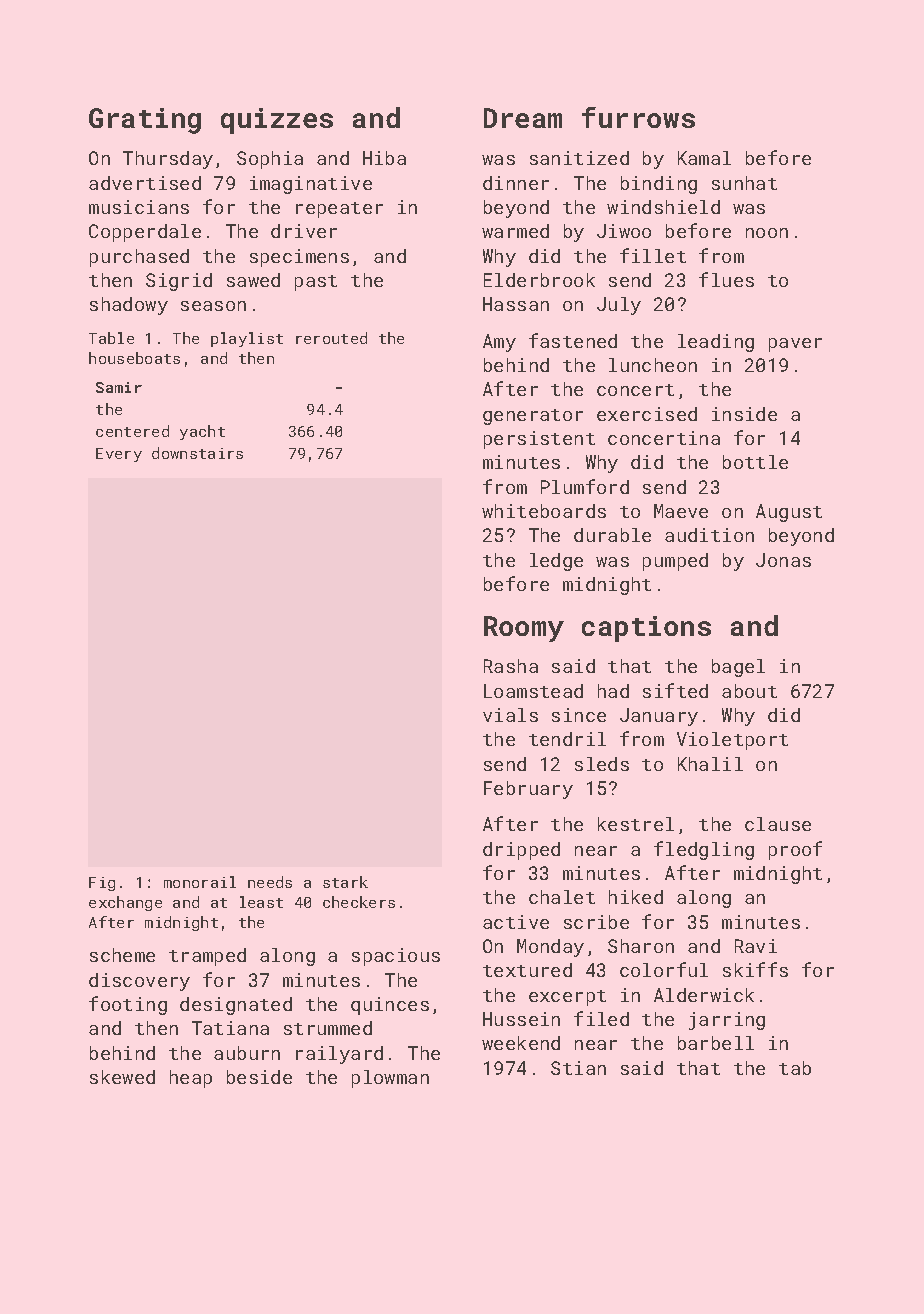  Describe the element at coordinates (102, 884) in the page. I see `Fig` at that location.
